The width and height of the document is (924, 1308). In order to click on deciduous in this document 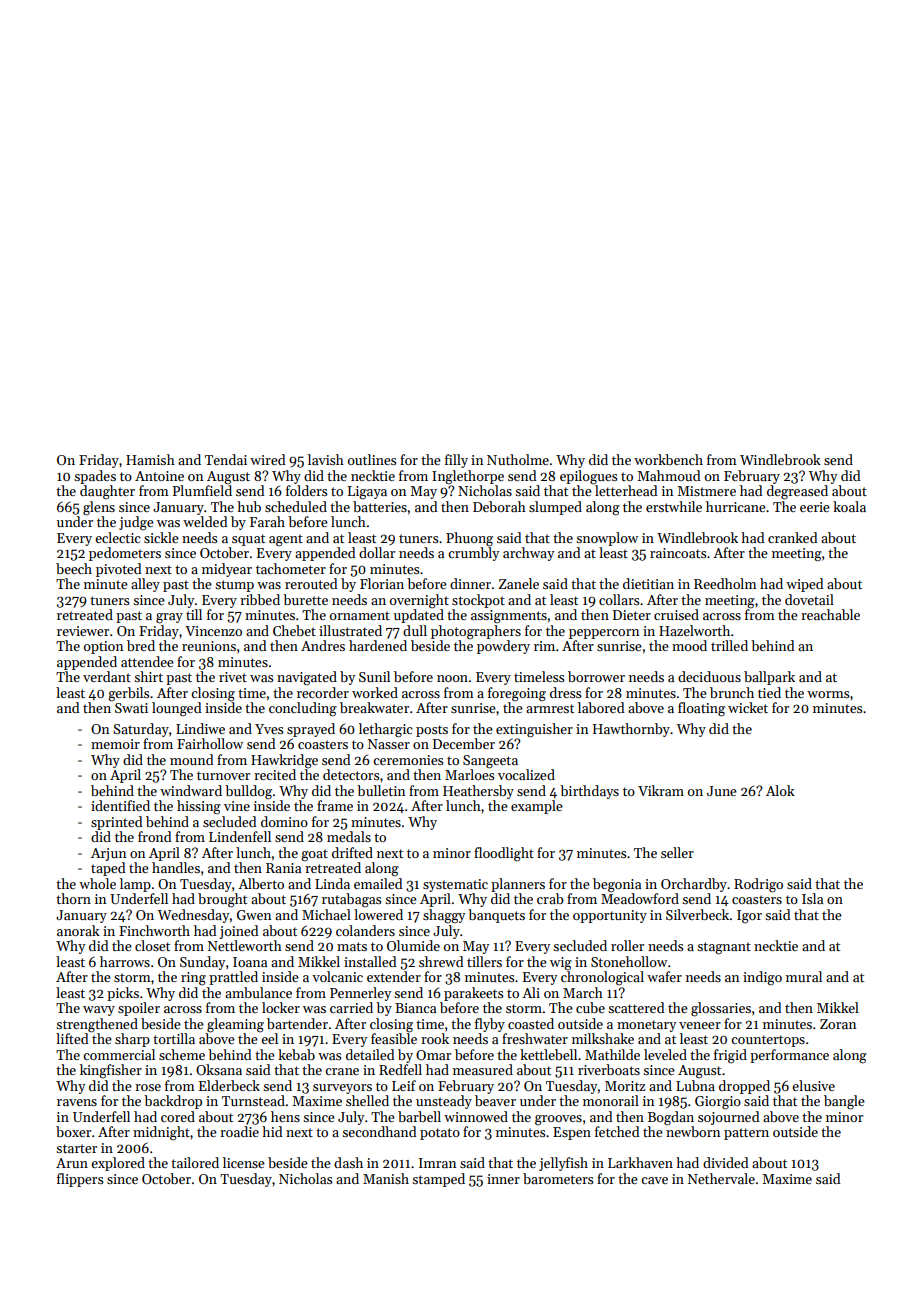, I will do `click(709, 676)`.
